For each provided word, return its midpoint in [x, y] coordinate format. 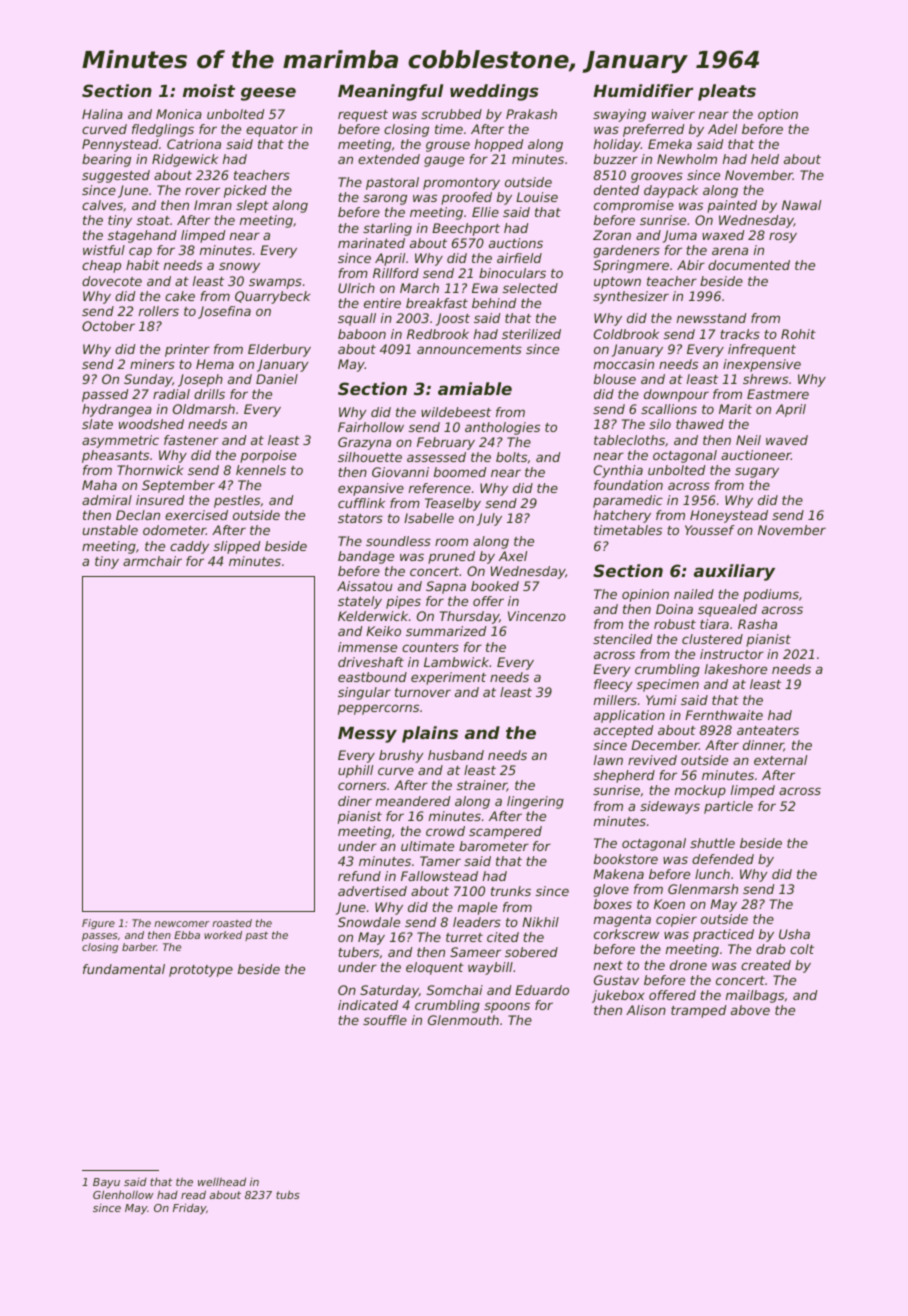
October [108, 326]
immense [367, 647]
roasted [232, 923]
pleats [727, 92]
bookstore [626, 859]
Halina [102, 114]
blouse [615, 379]
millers [615, 700]
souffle [385, 1020]
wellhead [222, 1181]
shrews [765, 379]
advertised [372, 891]
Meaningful [390, 92]
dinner [763, 746]
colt [802, 949]
